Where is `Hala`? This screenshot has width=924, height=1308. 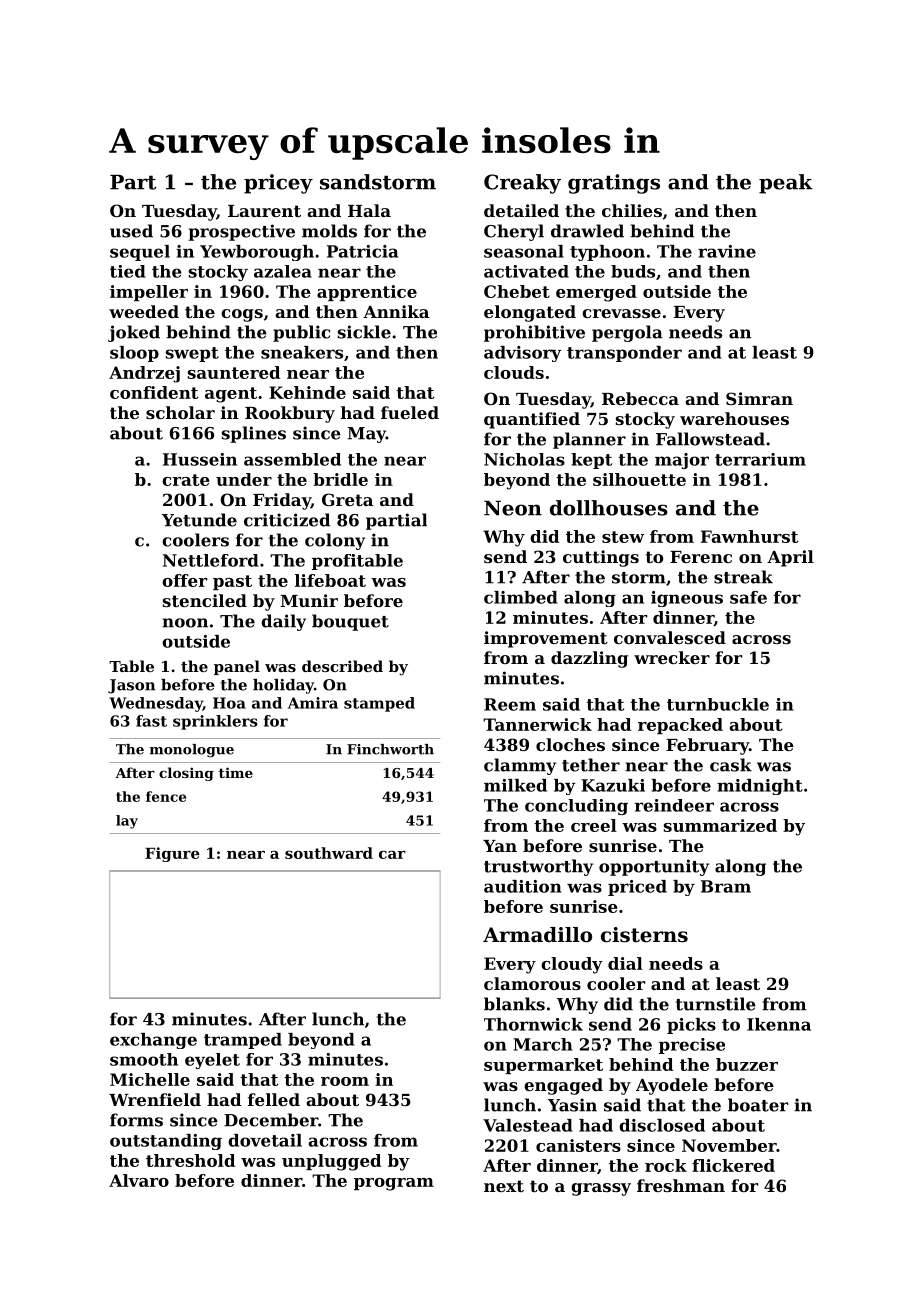
Hala is located at coordinates (369, 210).
